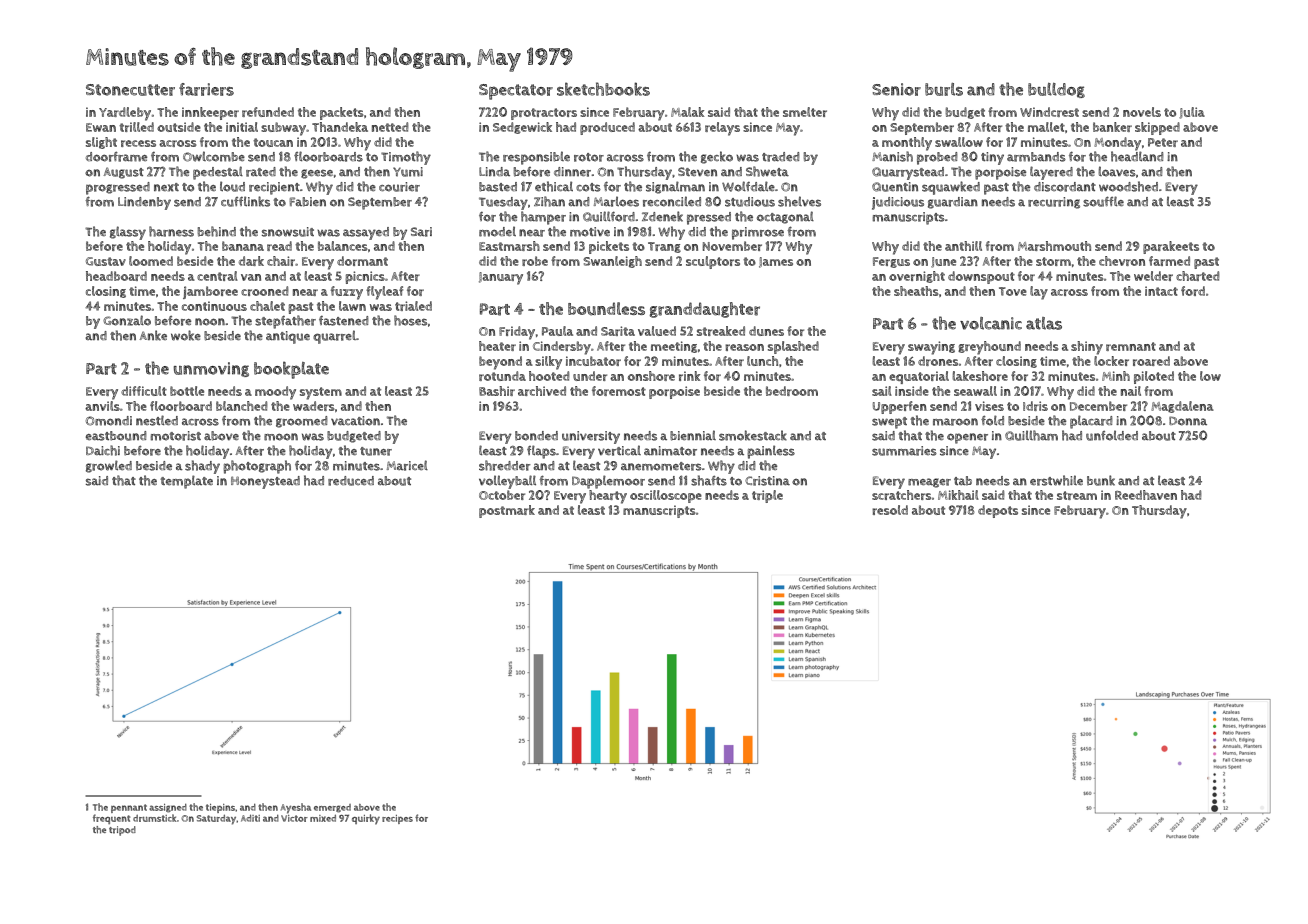 The height and width of the screenshot is (924, 1308). I want to click on tripod, so click(122, 831).
